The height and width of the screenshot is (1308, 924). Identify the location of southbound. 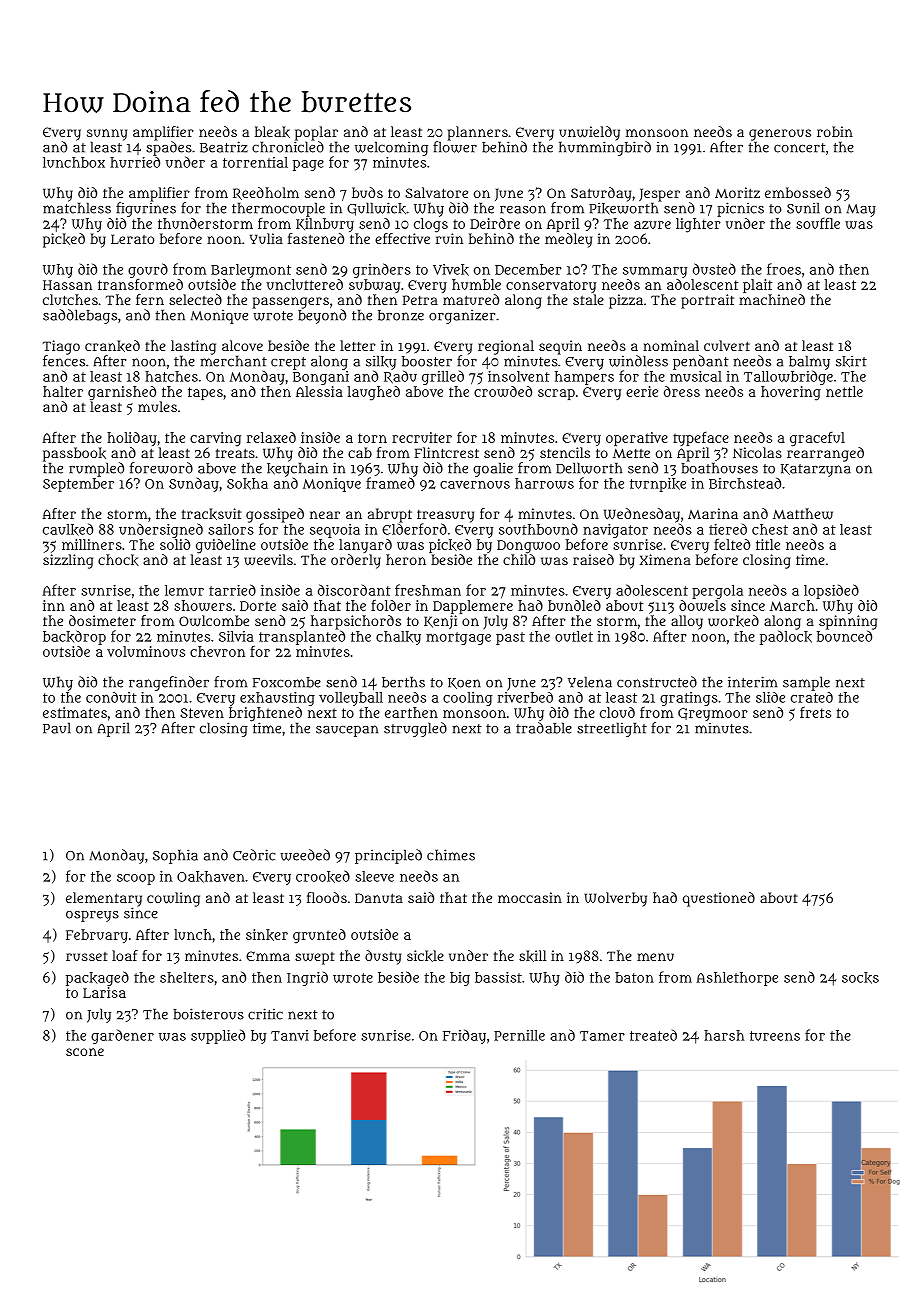
(538, 529).
